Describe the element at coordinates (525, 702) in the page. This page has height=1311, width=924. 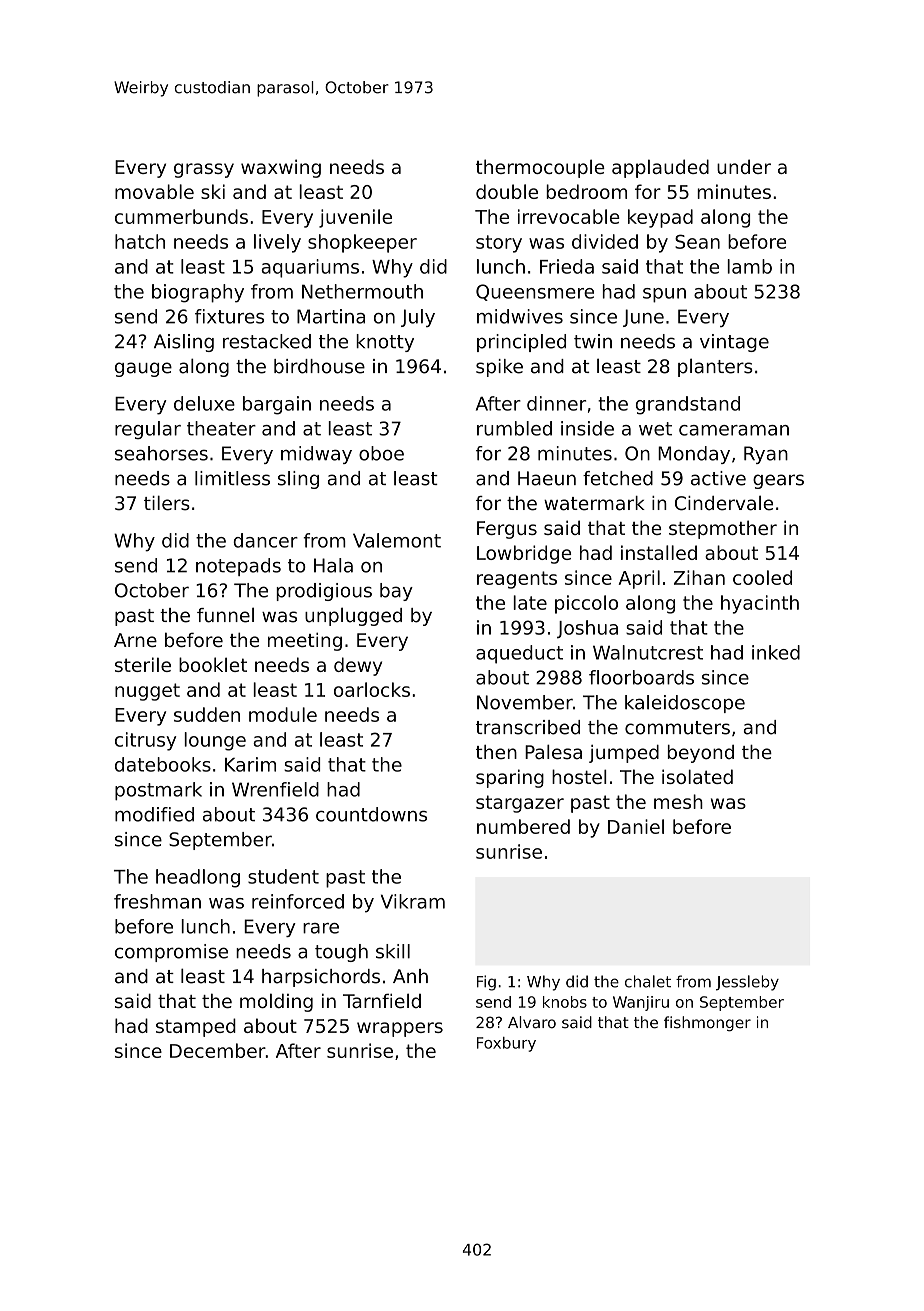
I see `November` at that location.
